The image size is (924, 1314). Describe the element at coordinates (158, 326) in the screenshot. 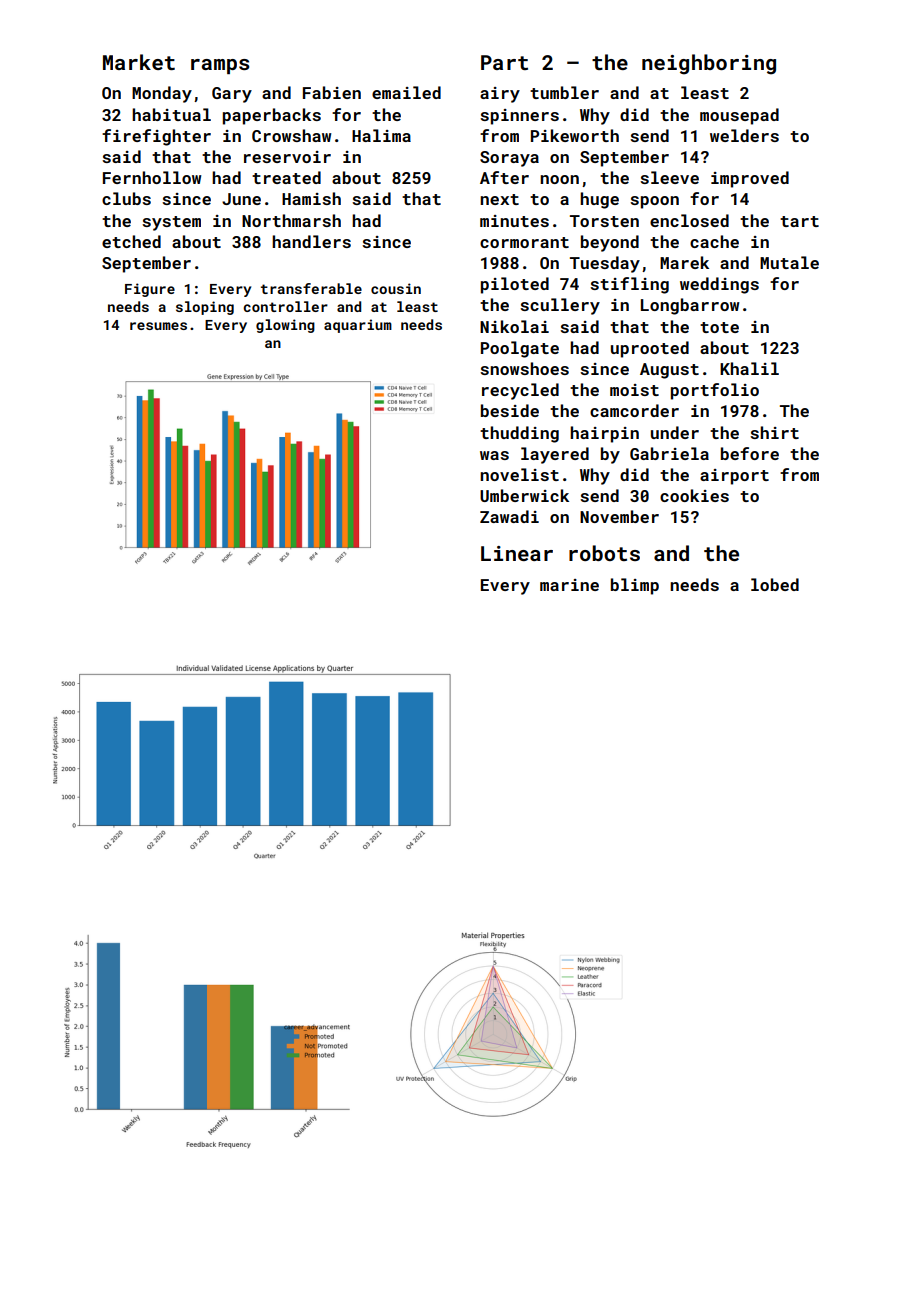

I see `resumes` at that location.
